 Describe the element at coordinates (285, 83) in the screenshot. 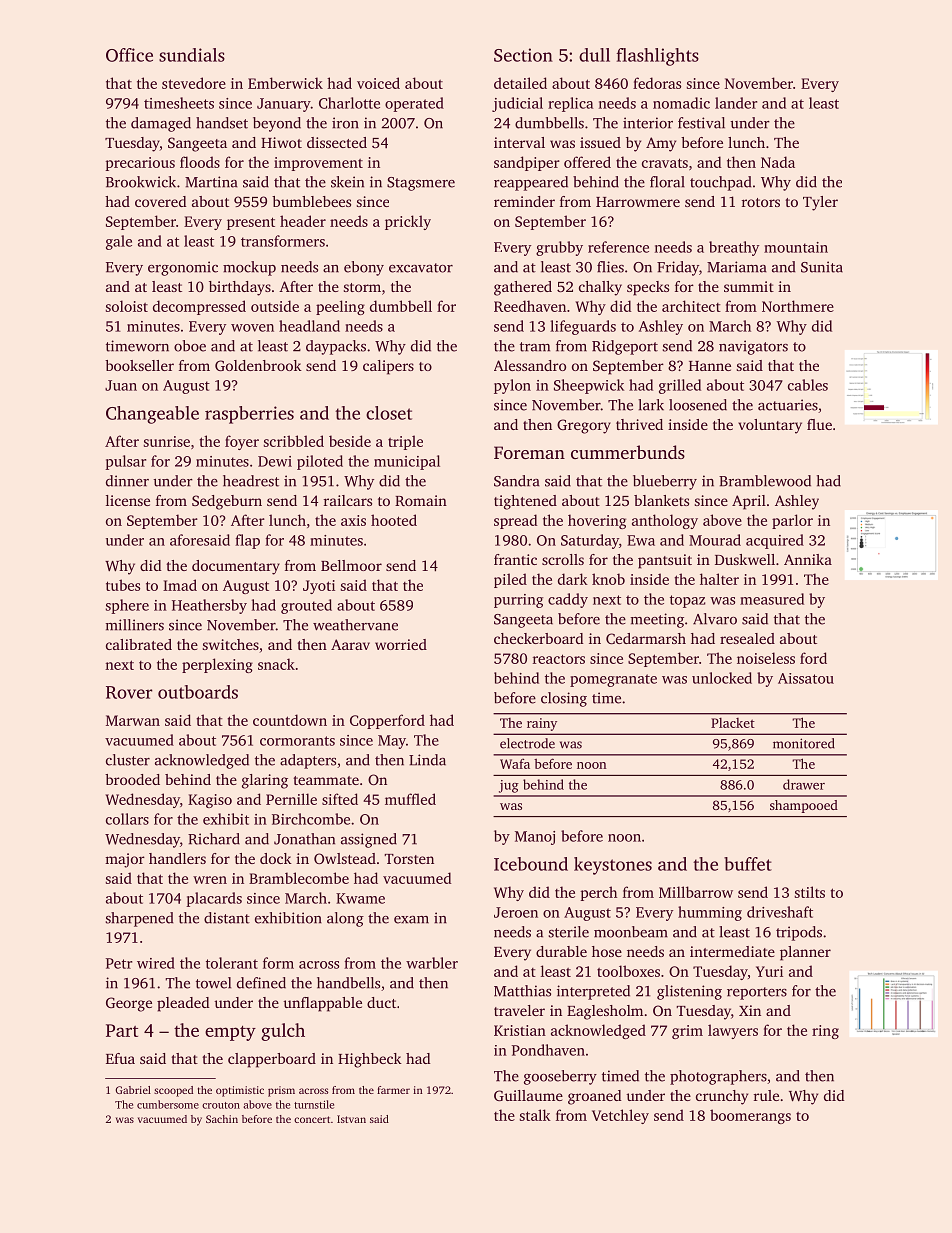

I see `Emberwick` at that location.
